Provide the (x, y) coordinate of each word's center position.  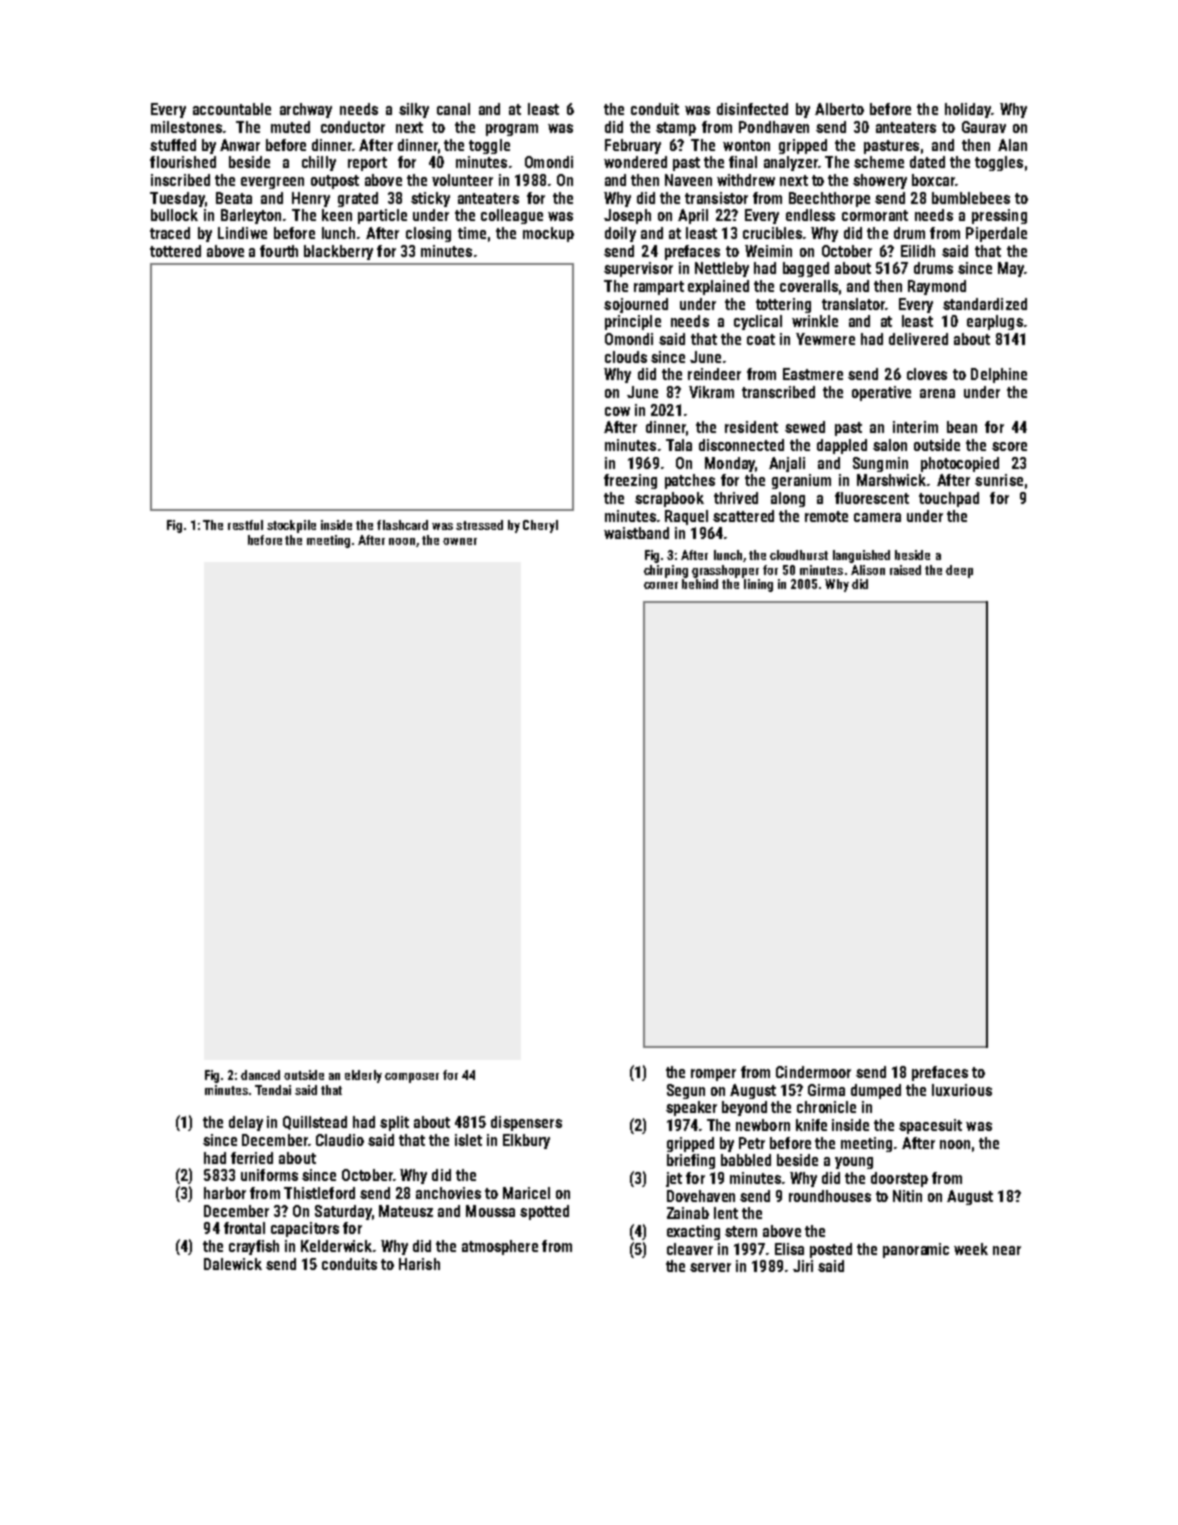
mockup (548, 234)
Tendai (273, 1090)
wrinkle (815, 321)
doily (620, 234)
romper (713, 1075)
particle (382, 216)
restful (245, 525)
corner (661, 585)
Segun (686, 1091)
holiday (968, 110)
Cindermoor (813, 1072)
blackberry (338, 252)
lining (758, 585)
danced (260, 1075)
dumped (876, 1091)
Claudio (340, 1140)
